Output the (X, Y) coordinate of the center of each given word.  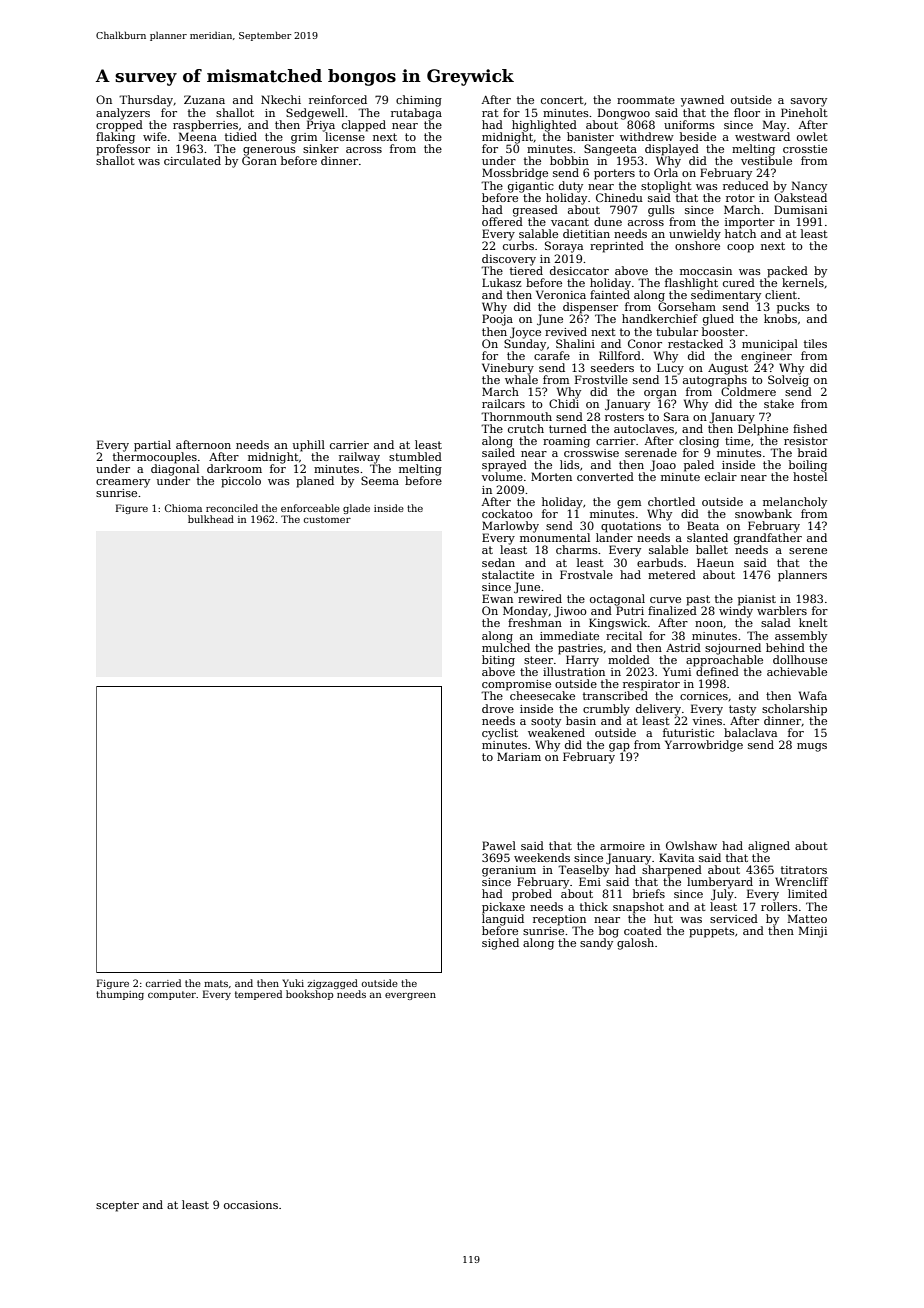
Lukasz (502, 282)
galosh (635, 944)
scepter (117, 1206)
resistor (806, 441)
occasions (251, 1205)
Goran (259, 160)
